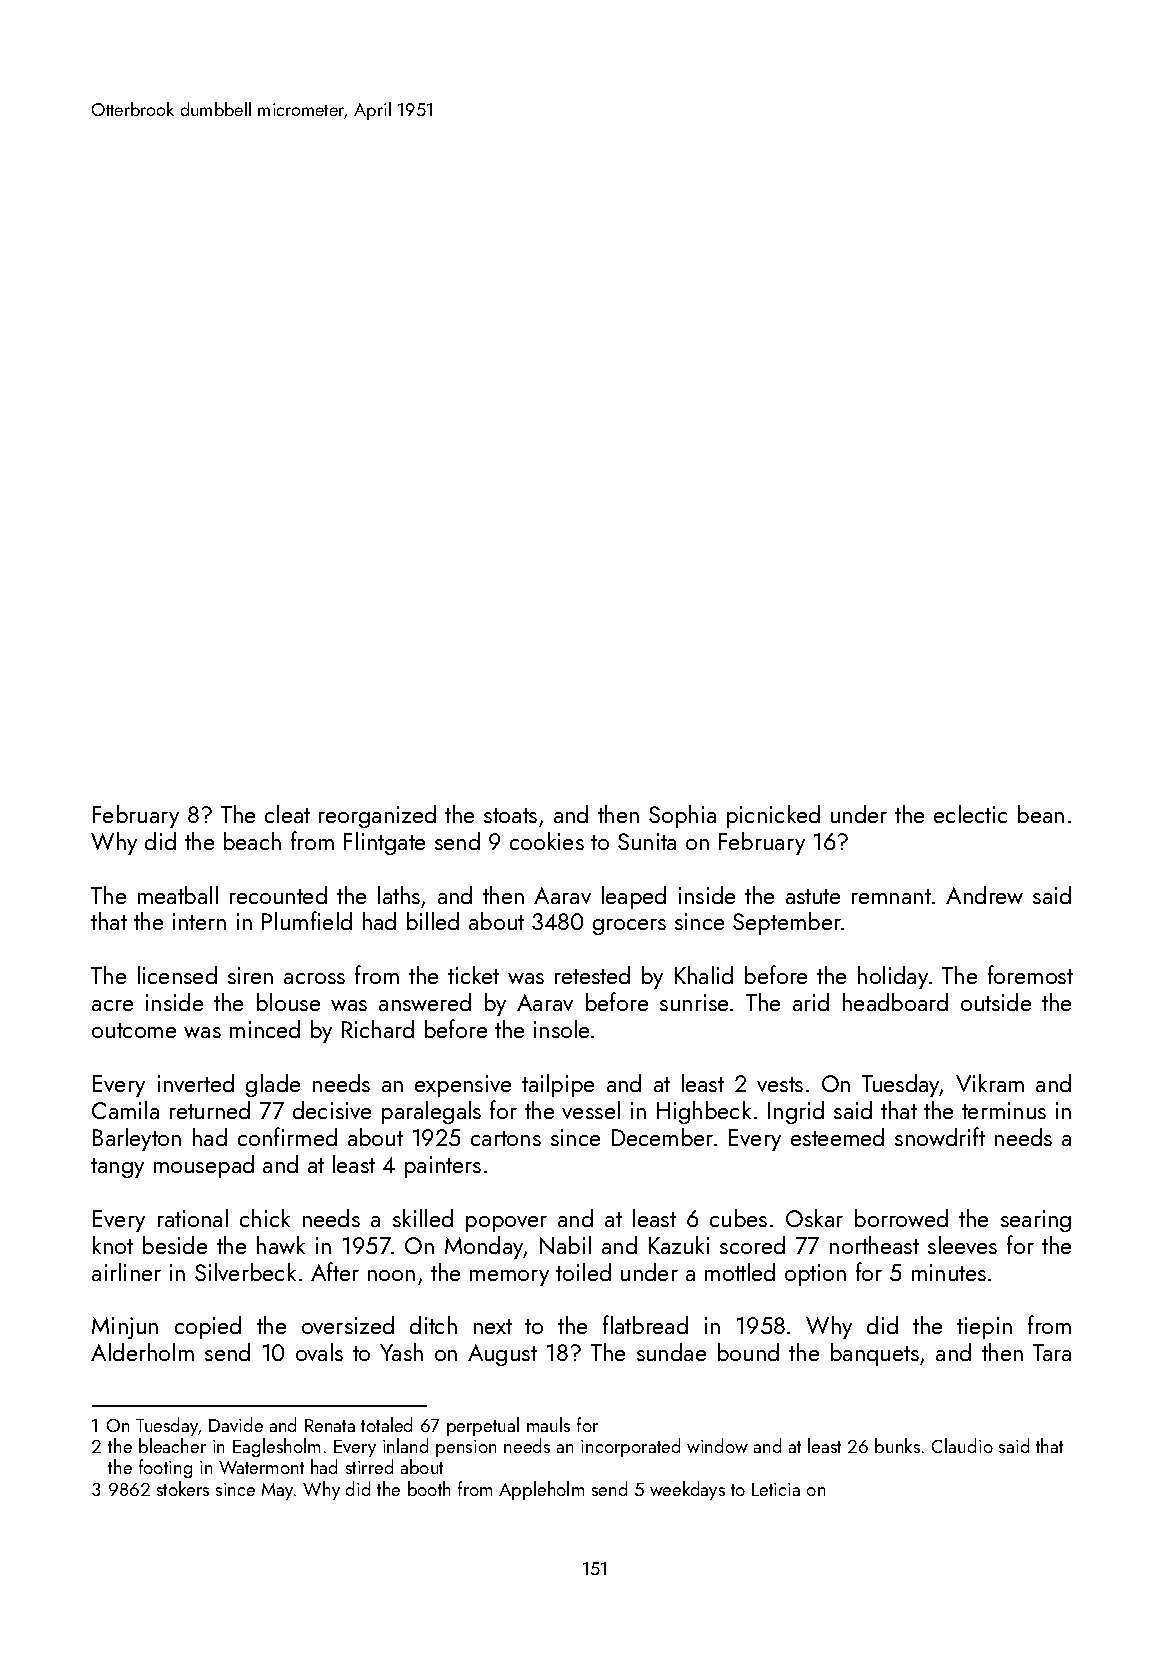 The width and height of the document is (1165, 1654). I want to click on December, so click(662, 1137).
